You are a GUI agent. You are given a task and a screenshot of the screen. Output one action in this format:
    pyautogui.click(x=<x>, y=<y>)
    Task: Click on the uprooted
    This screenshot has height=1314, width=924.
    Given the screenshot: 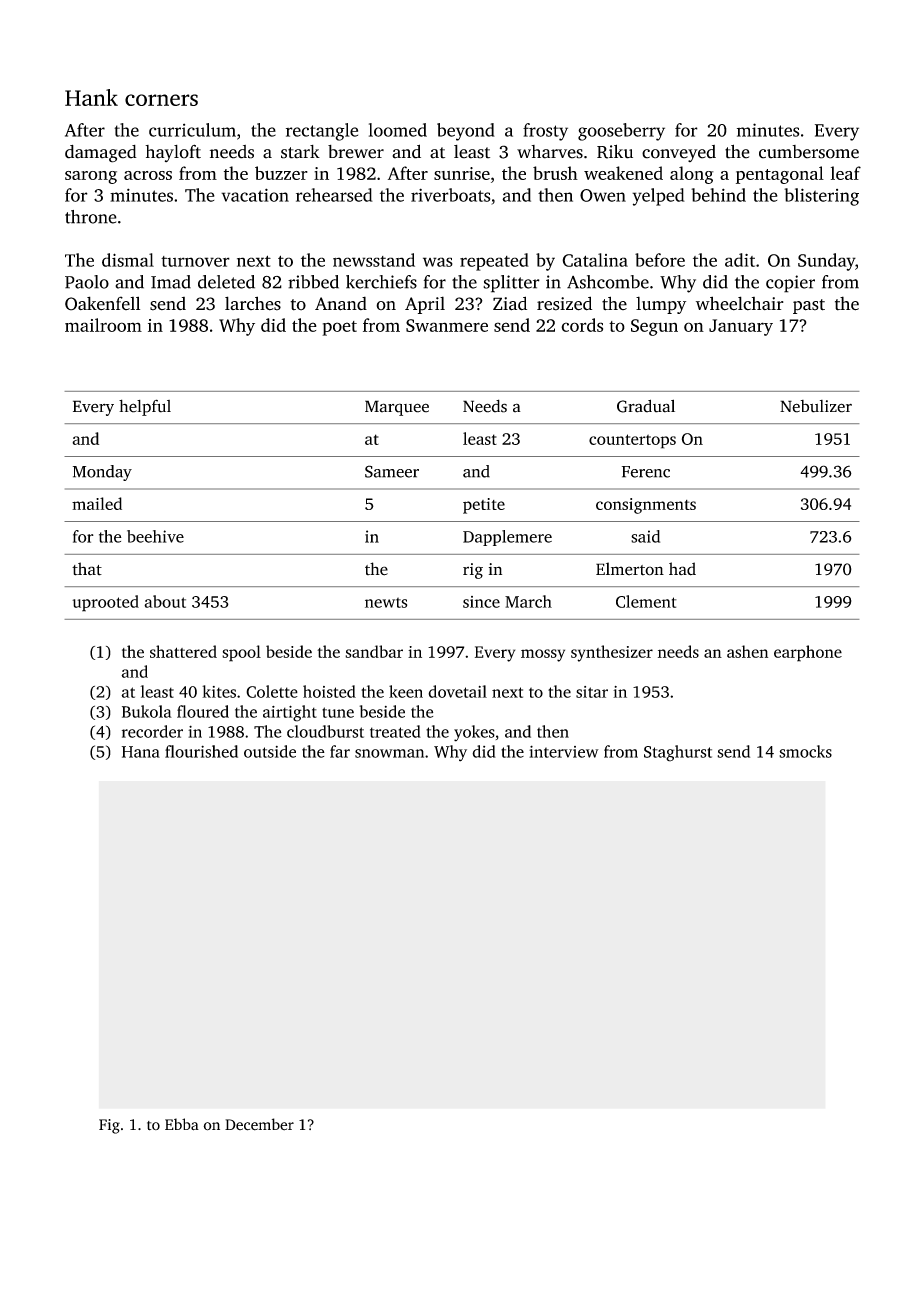 What is the action you would take?
    pyautogui.click(x=105, y=603)
